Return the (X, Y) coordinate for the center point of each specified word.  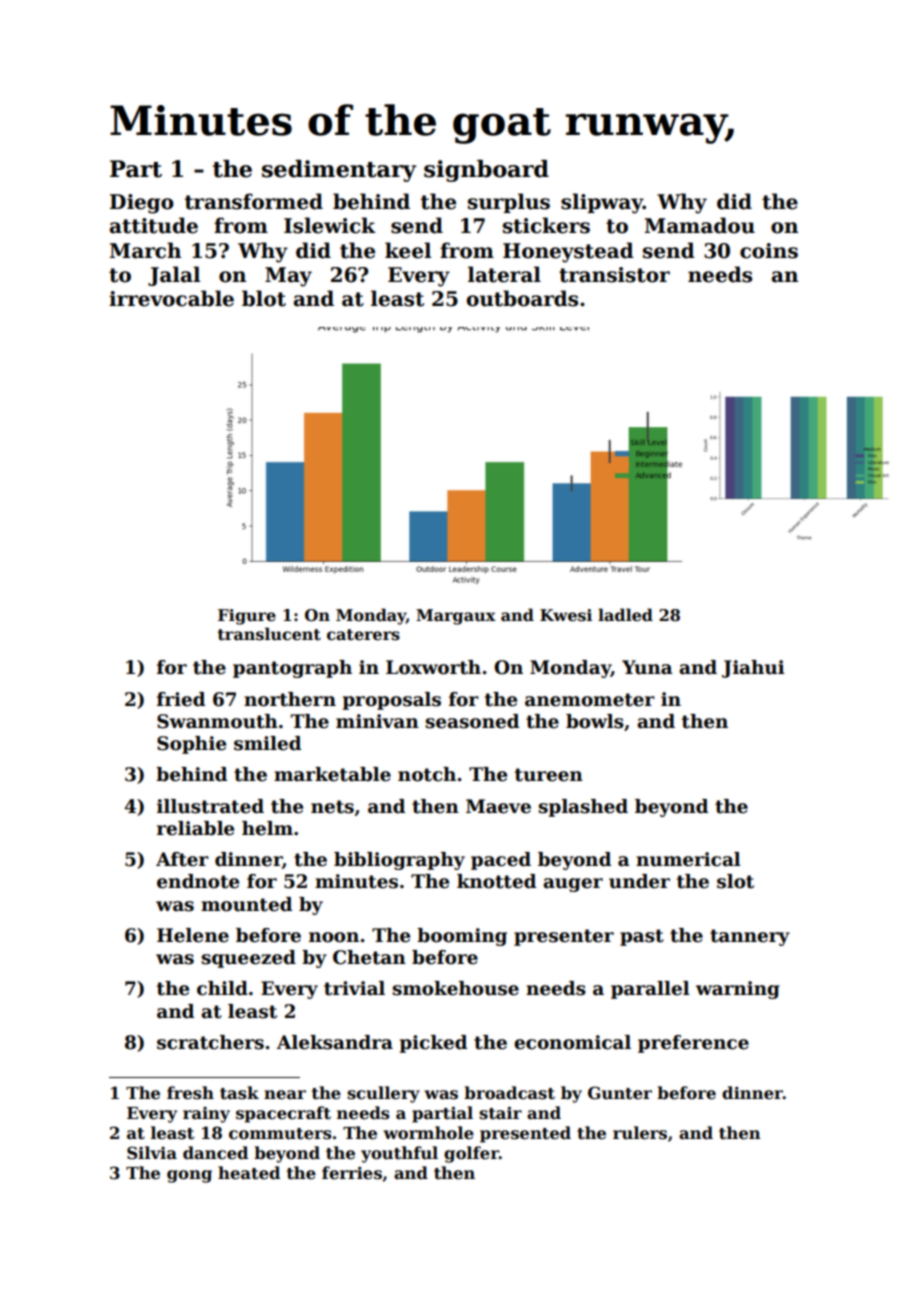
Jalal (174, 276)
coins (769, 251)
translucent (269, 634)
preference (693, 1044)
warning (738, 990)
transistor (614, 275)
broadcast (509, 1093)
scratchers (210, 1042)
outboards (522, 298)
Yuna (647, 667)
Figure (247, 617)
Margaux (456, 617)
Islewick (330, 225)
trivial (354, 988)
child (222, 988)
